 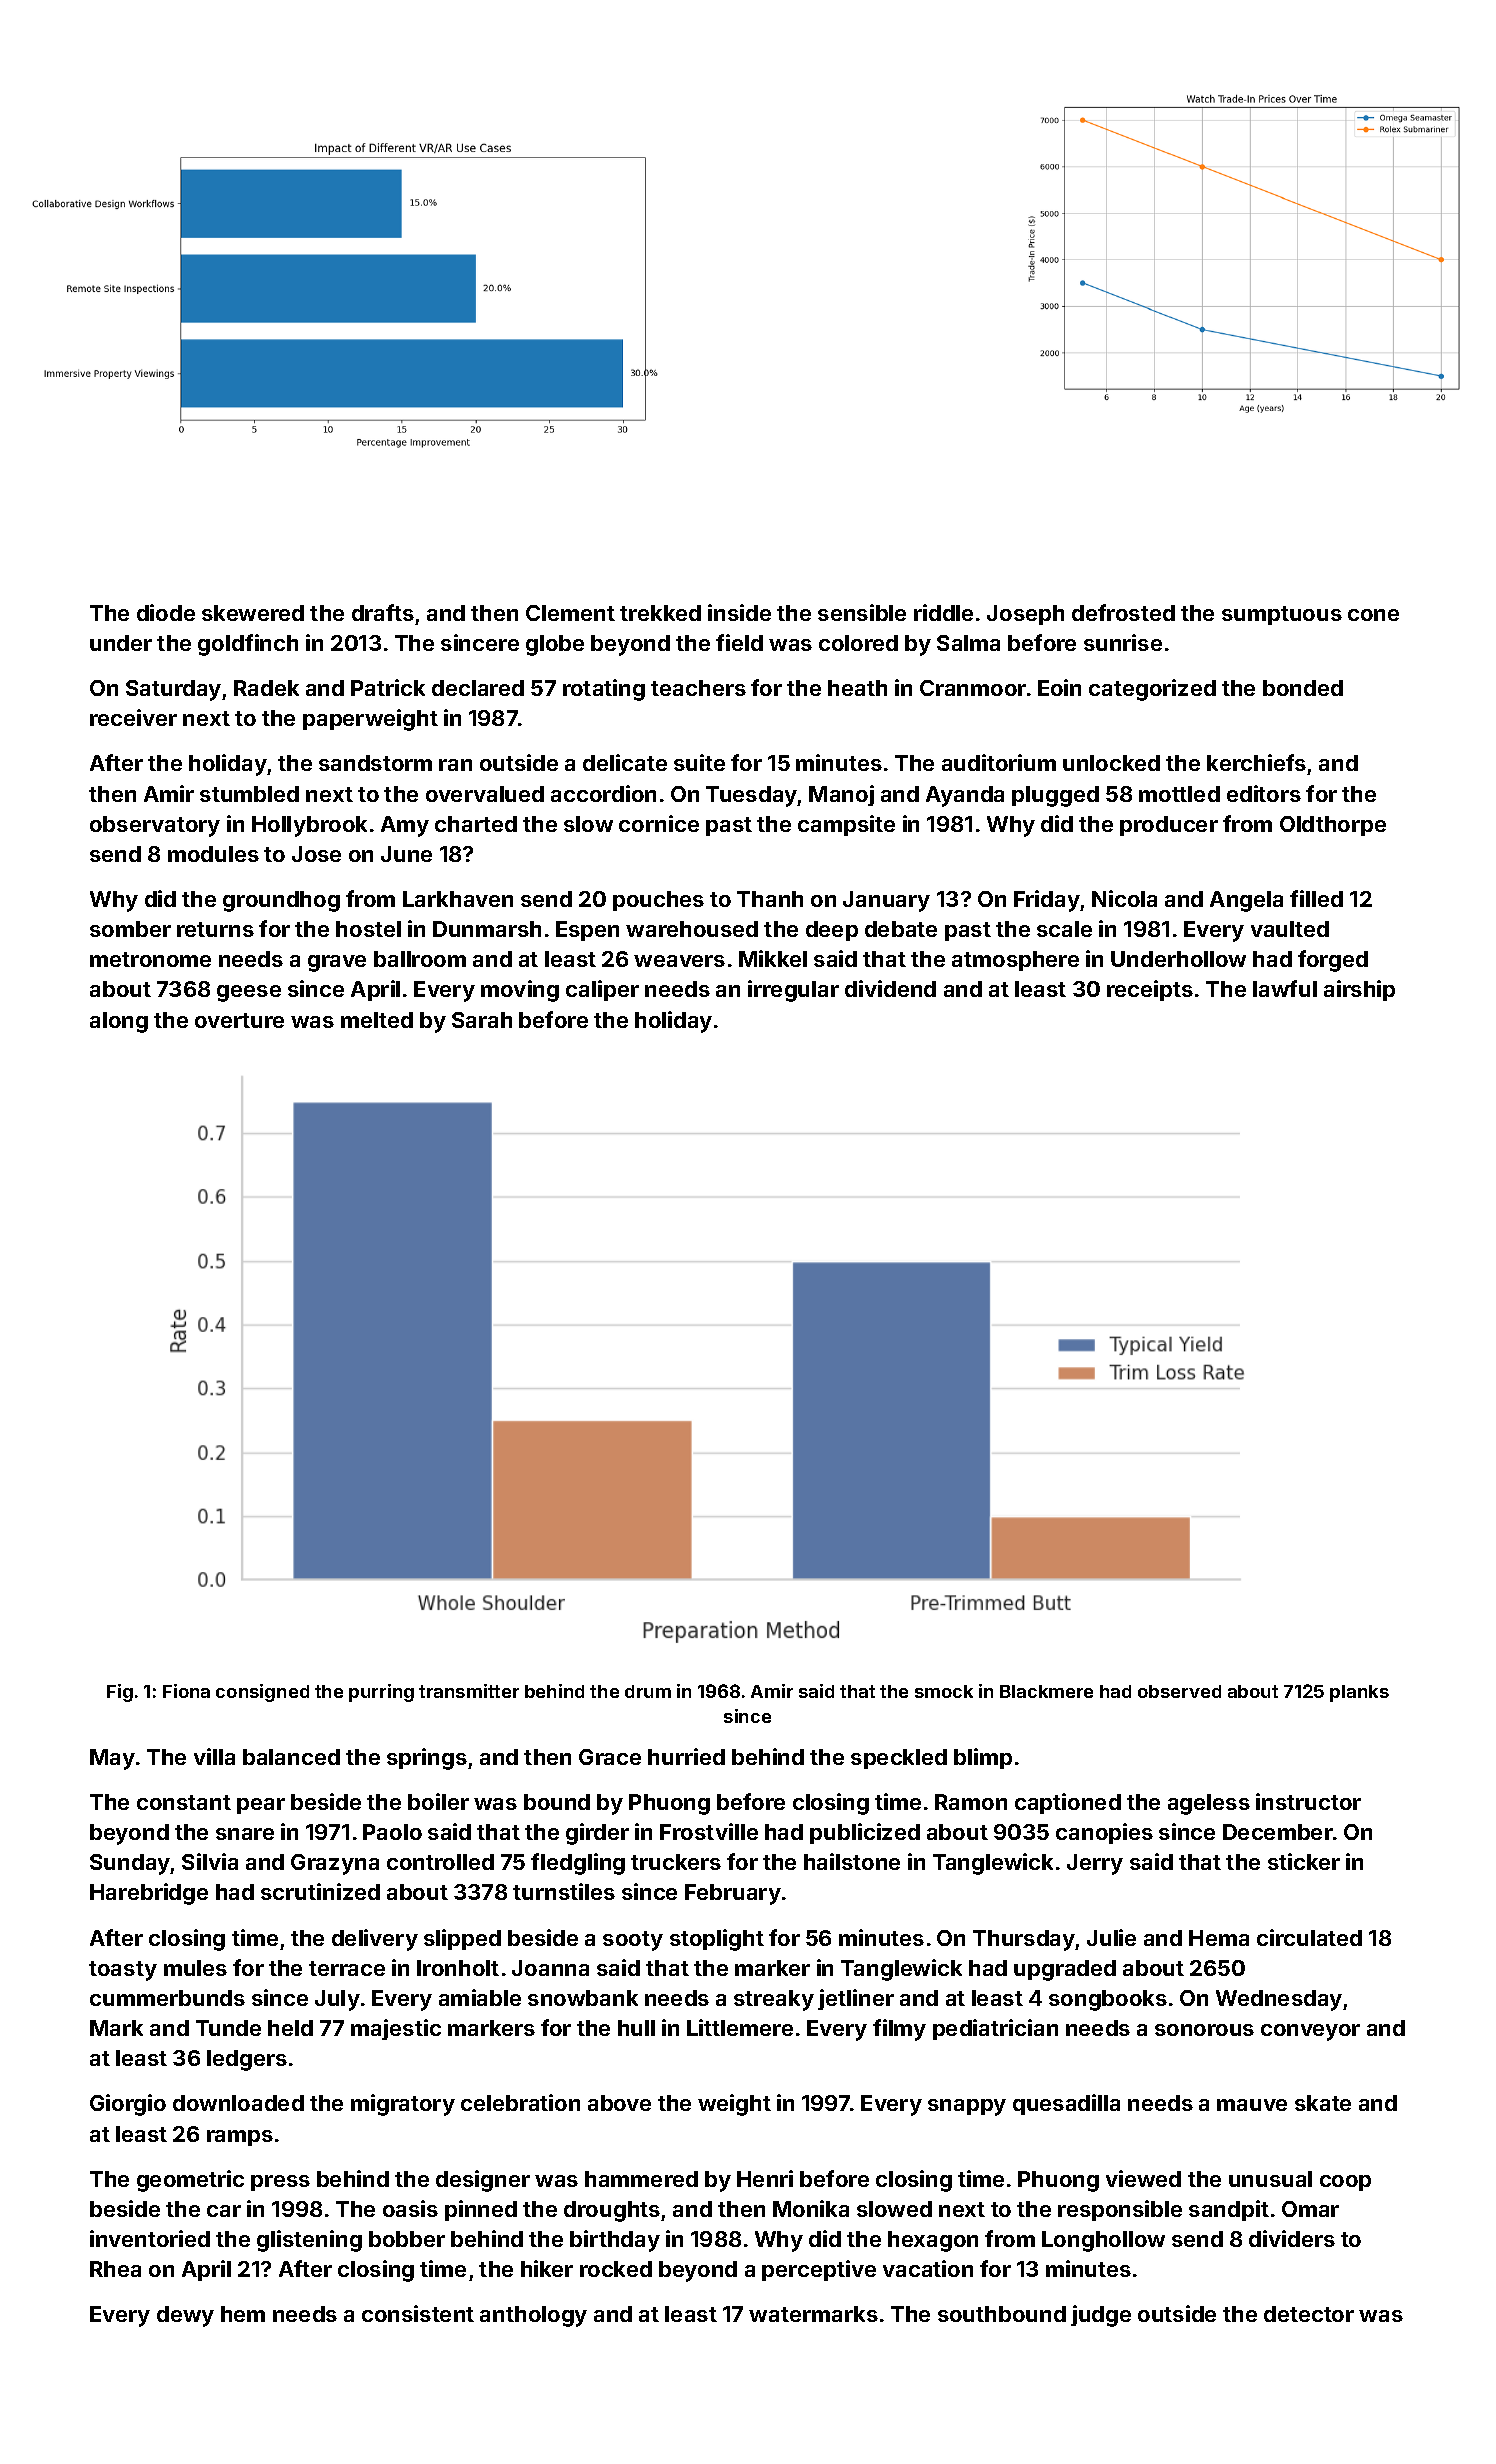 What do you see at coordinates (597, 1834) in the document?
I see `girder` at bounding box center [597, 1834].
